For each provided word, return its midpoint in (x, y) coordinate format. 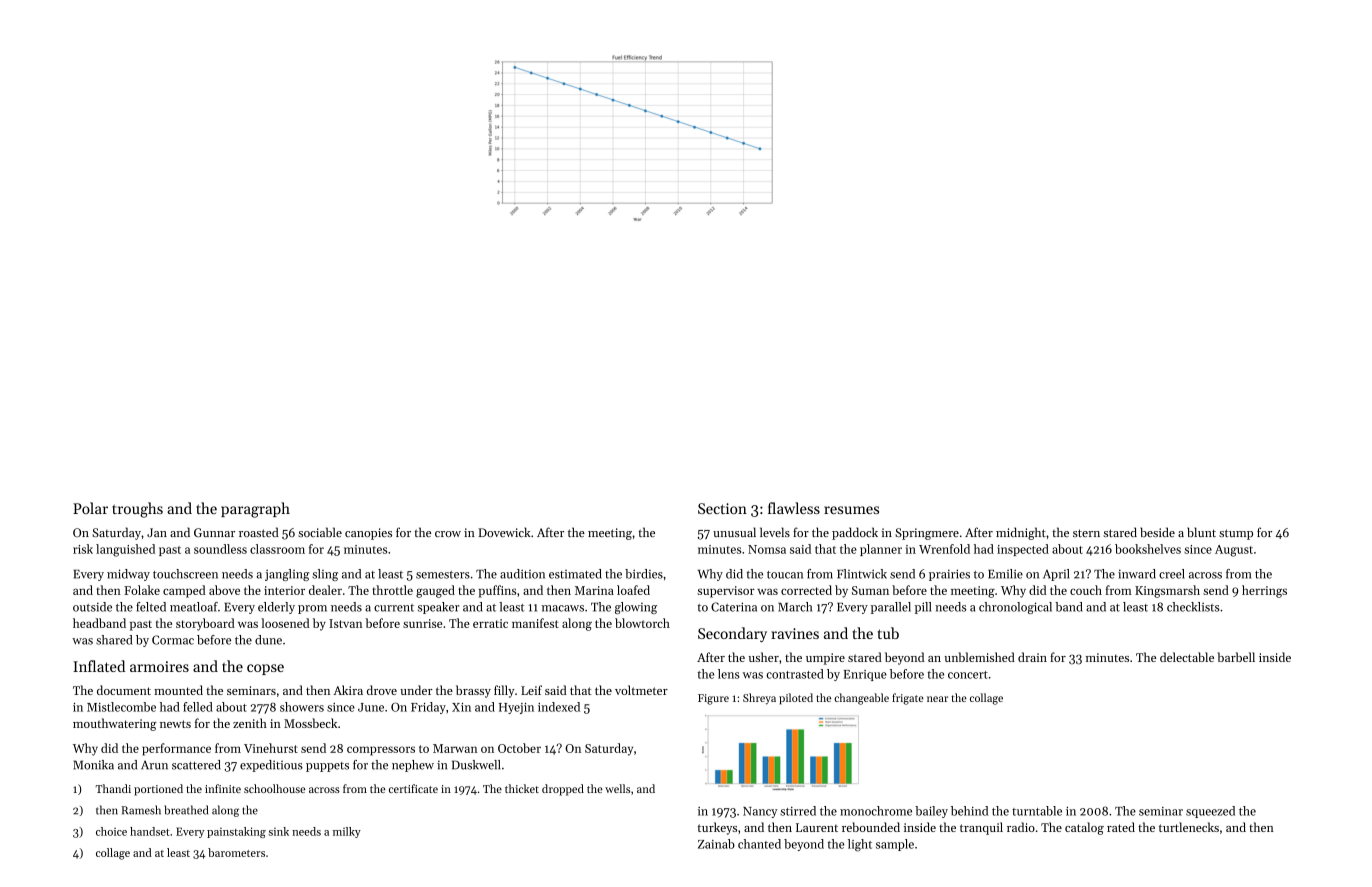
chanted (759, 844)
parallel (891, 608)
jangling (287, 575)
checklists (1193, 607)
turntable (1037, 811)
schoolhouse (274, 788)
